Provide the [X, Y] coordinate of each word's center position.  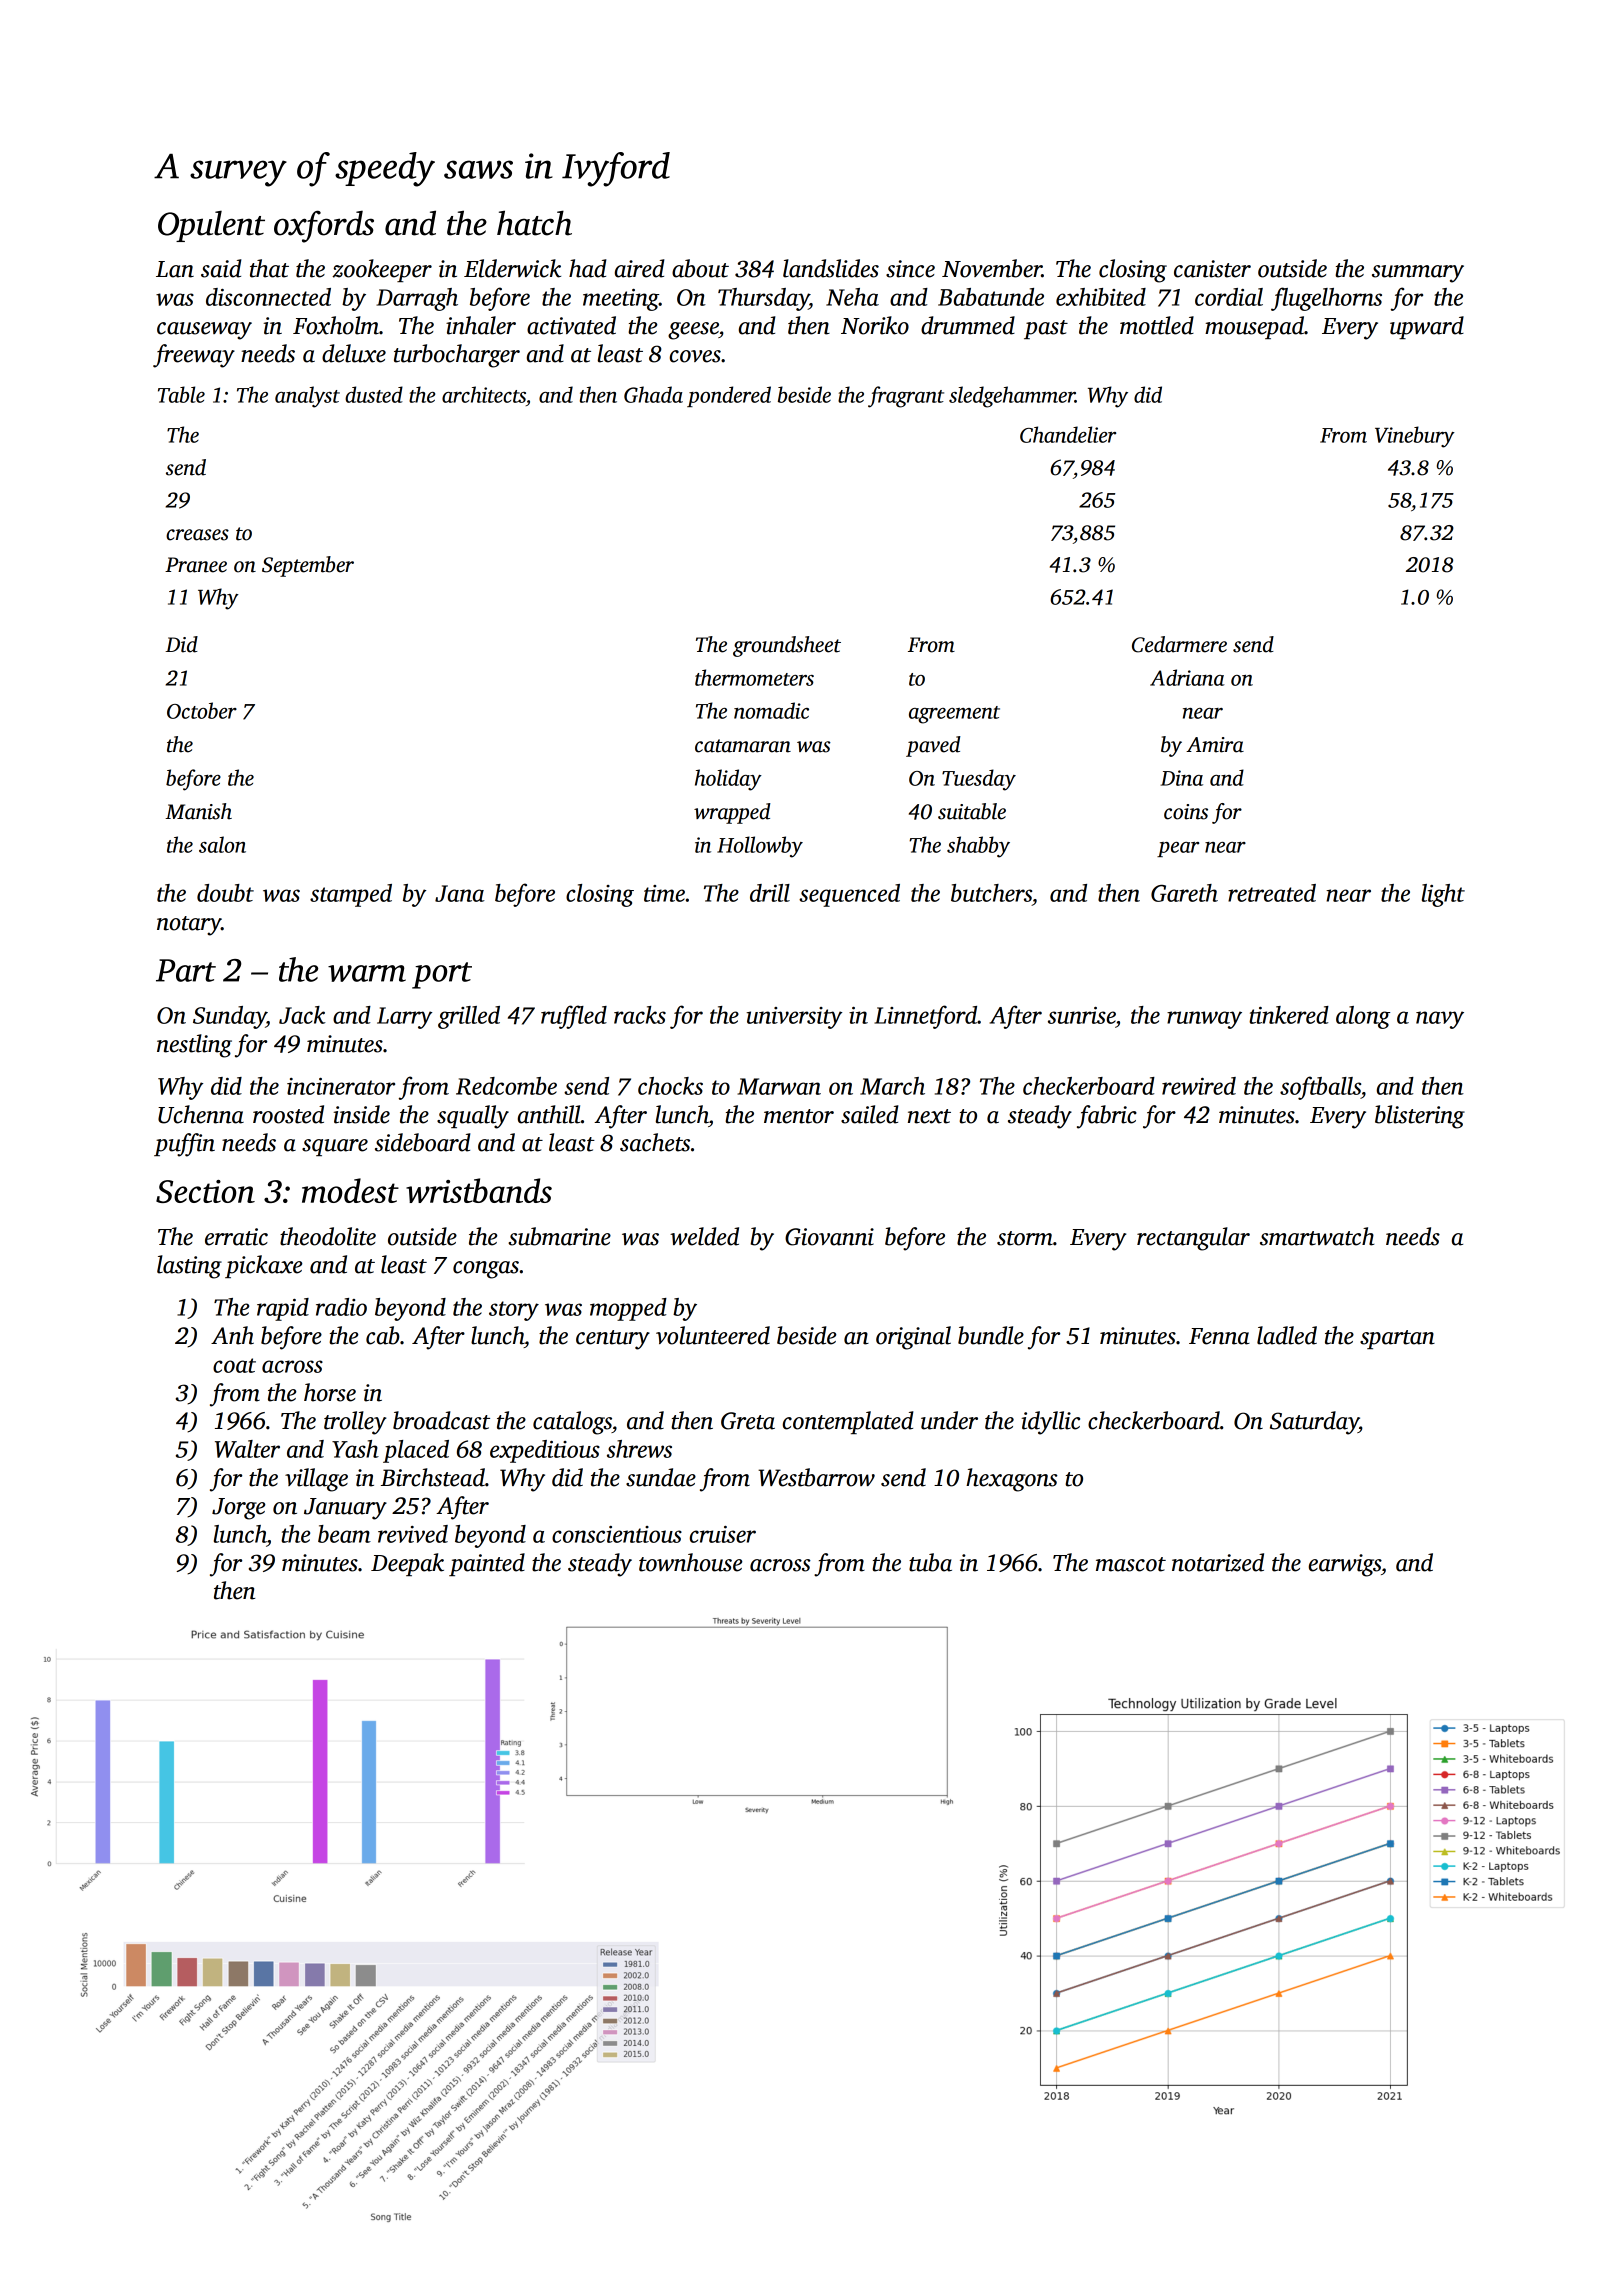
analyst [307, 397]
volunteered [713, 1335]
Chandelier [1068, 434]
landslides [831, 268]
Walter [247, 1449]
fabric [1107, 1117]
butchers [991, 893]
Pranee [196, 565]
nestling [194, 1046]
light [1443, 895]
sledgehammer [1012, 397]
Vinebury [1415, 437]
